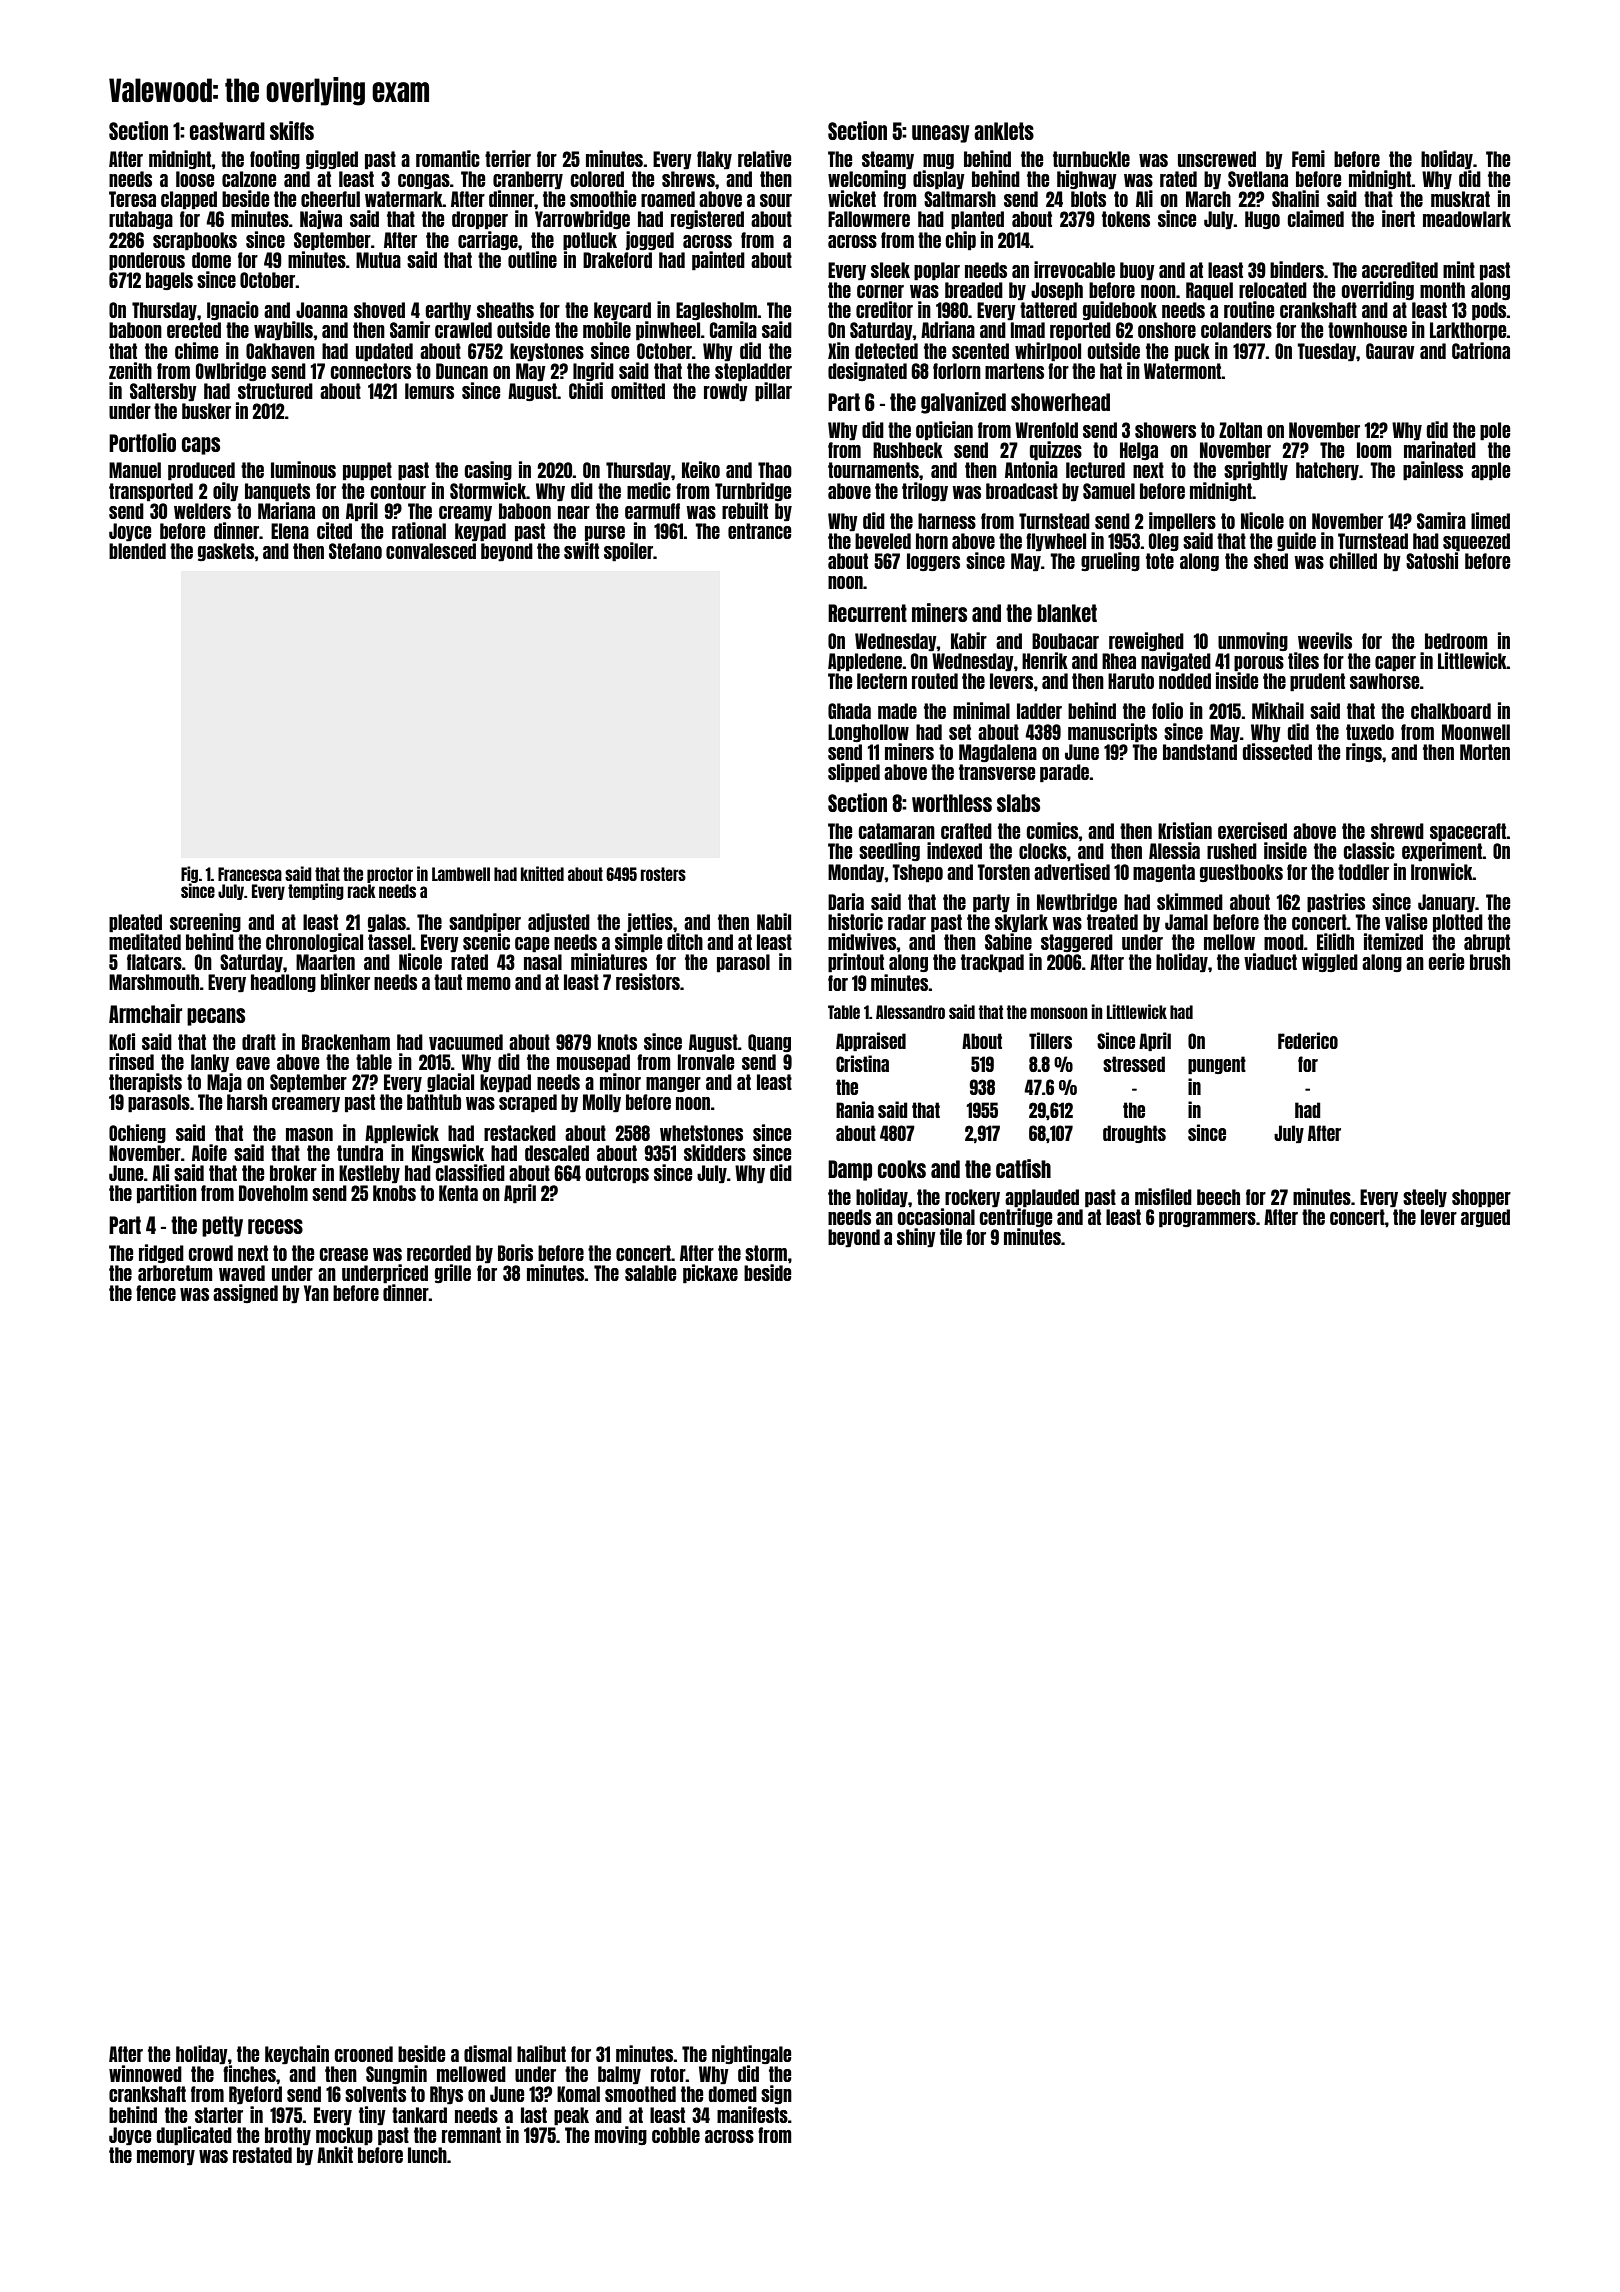 The image size is (1620, 2292). Describe the element at coordinates (838, 350) in the screenshot. I see `Xin` at that location.
